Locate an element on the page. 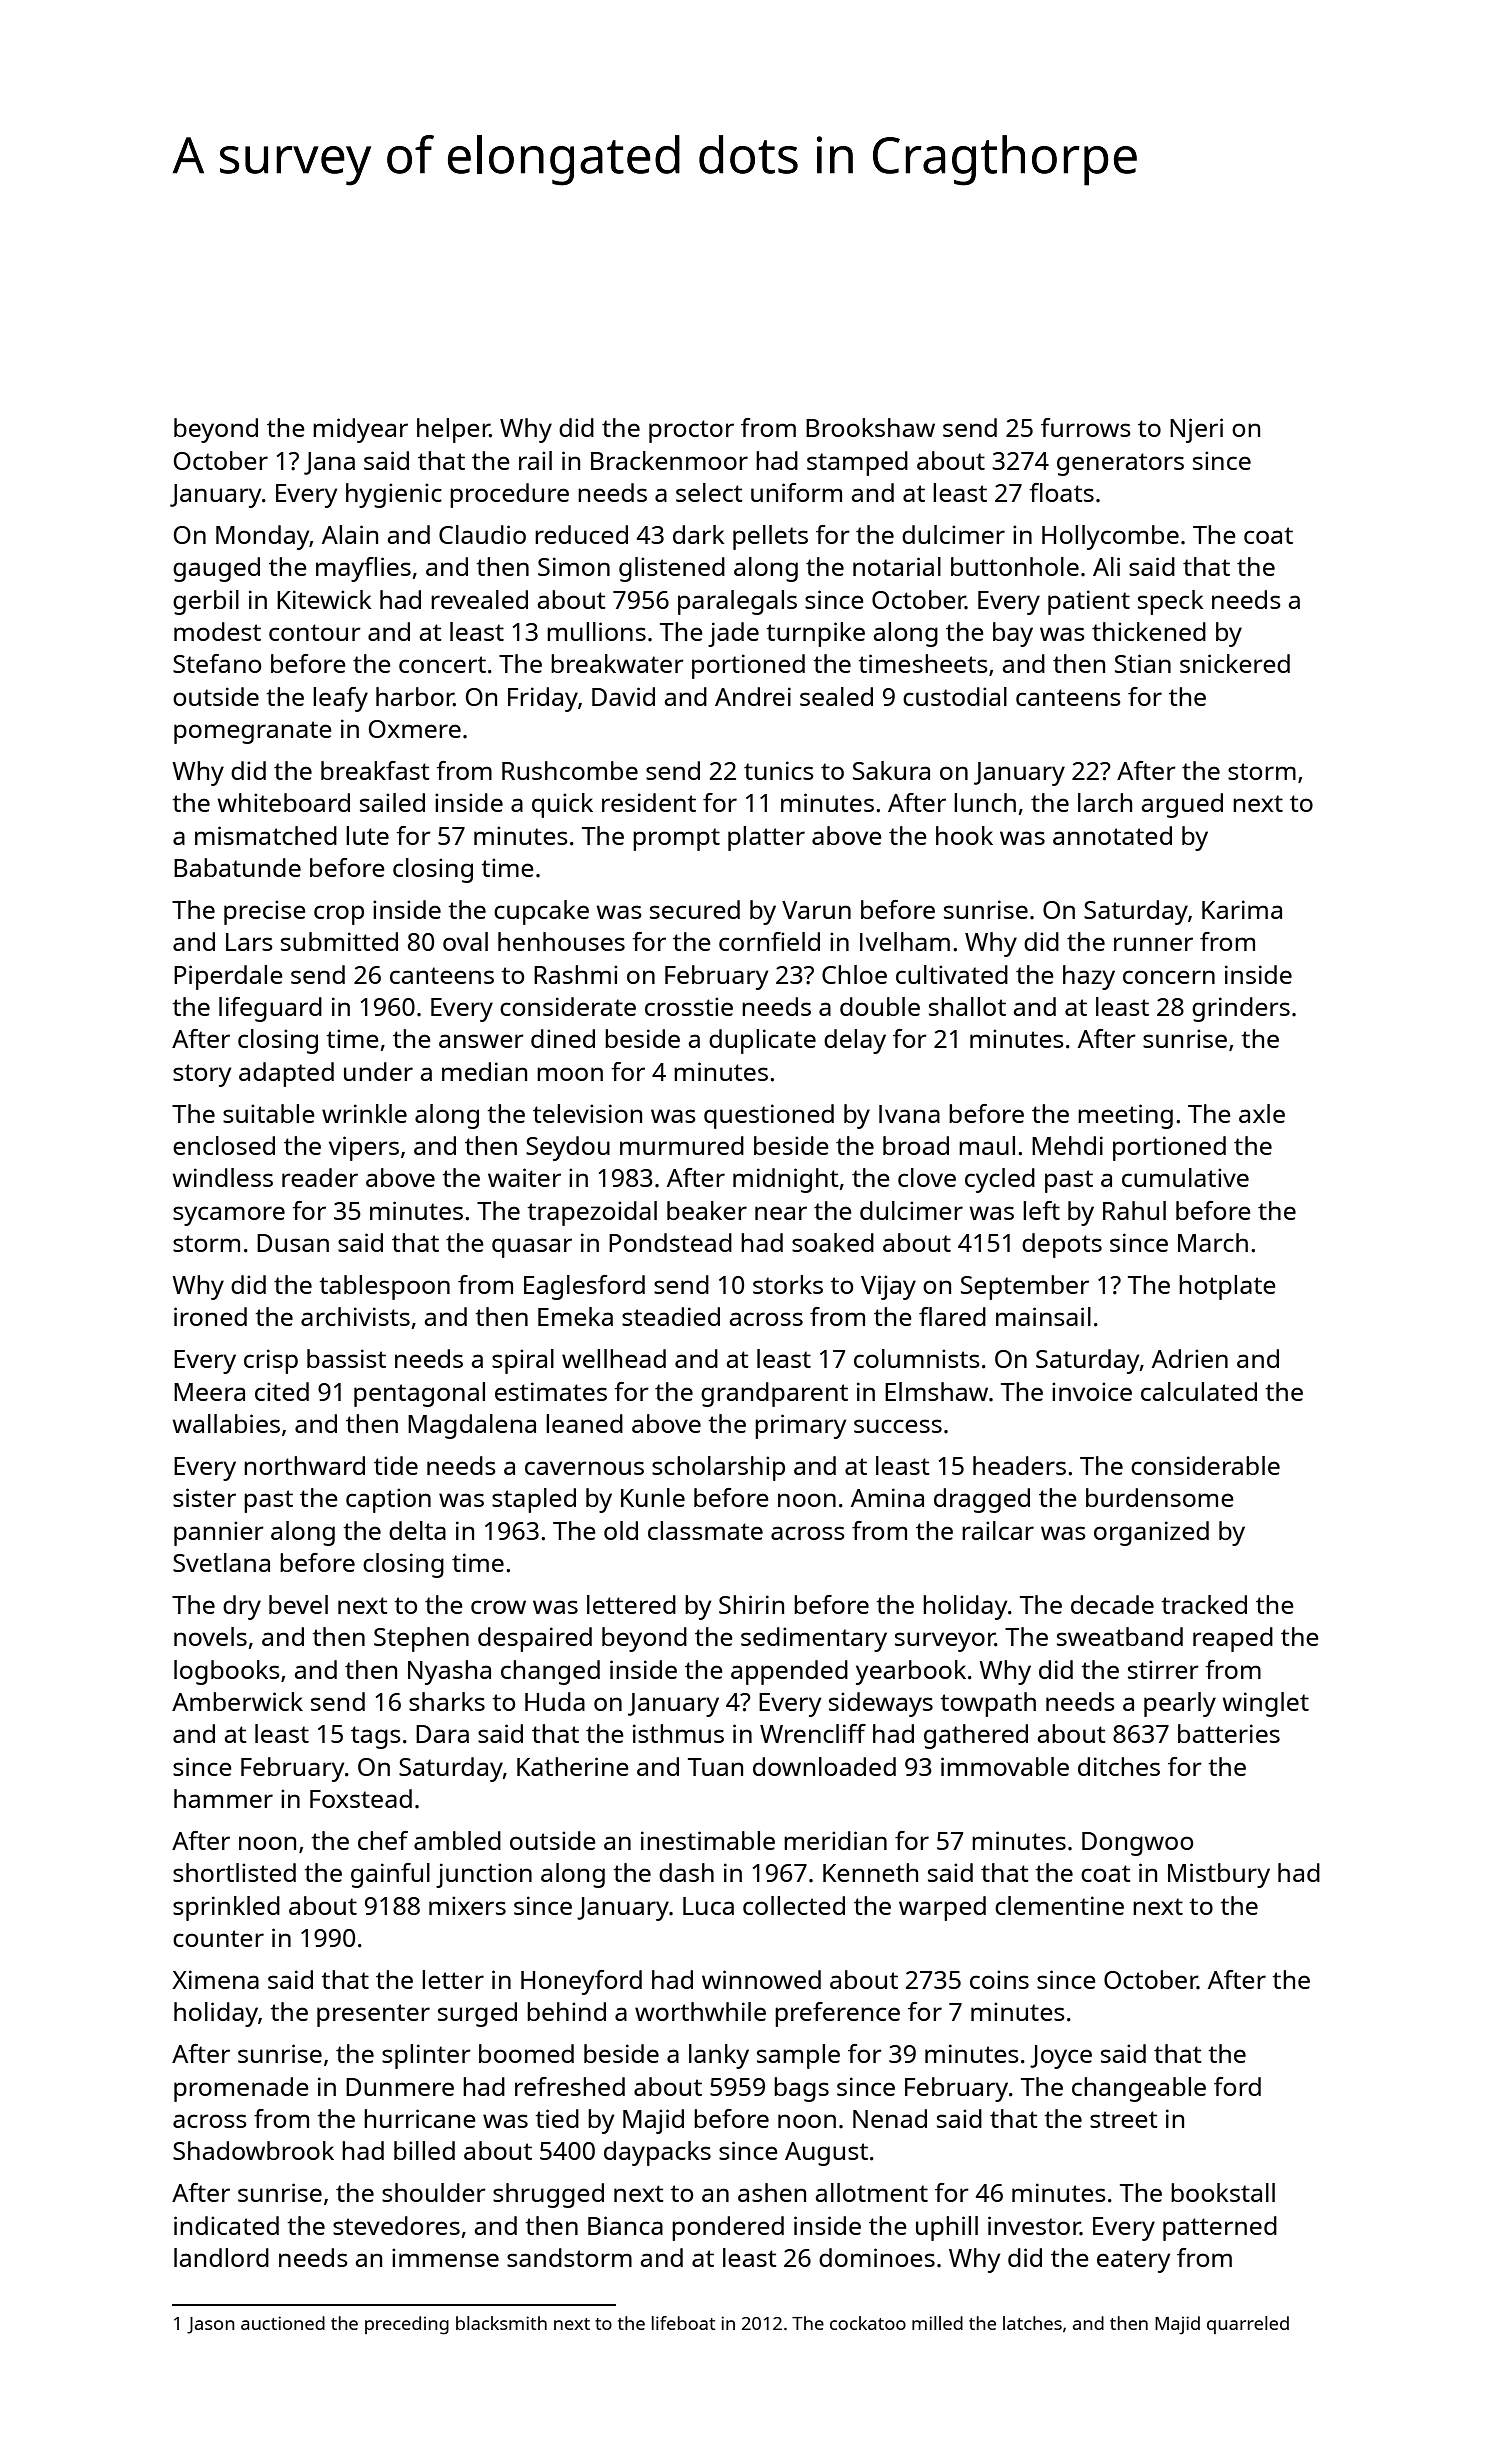 Image resolution: width=1496 pixels, height=2464 pixels. Babatunde is located at coordinates (237, 867).
